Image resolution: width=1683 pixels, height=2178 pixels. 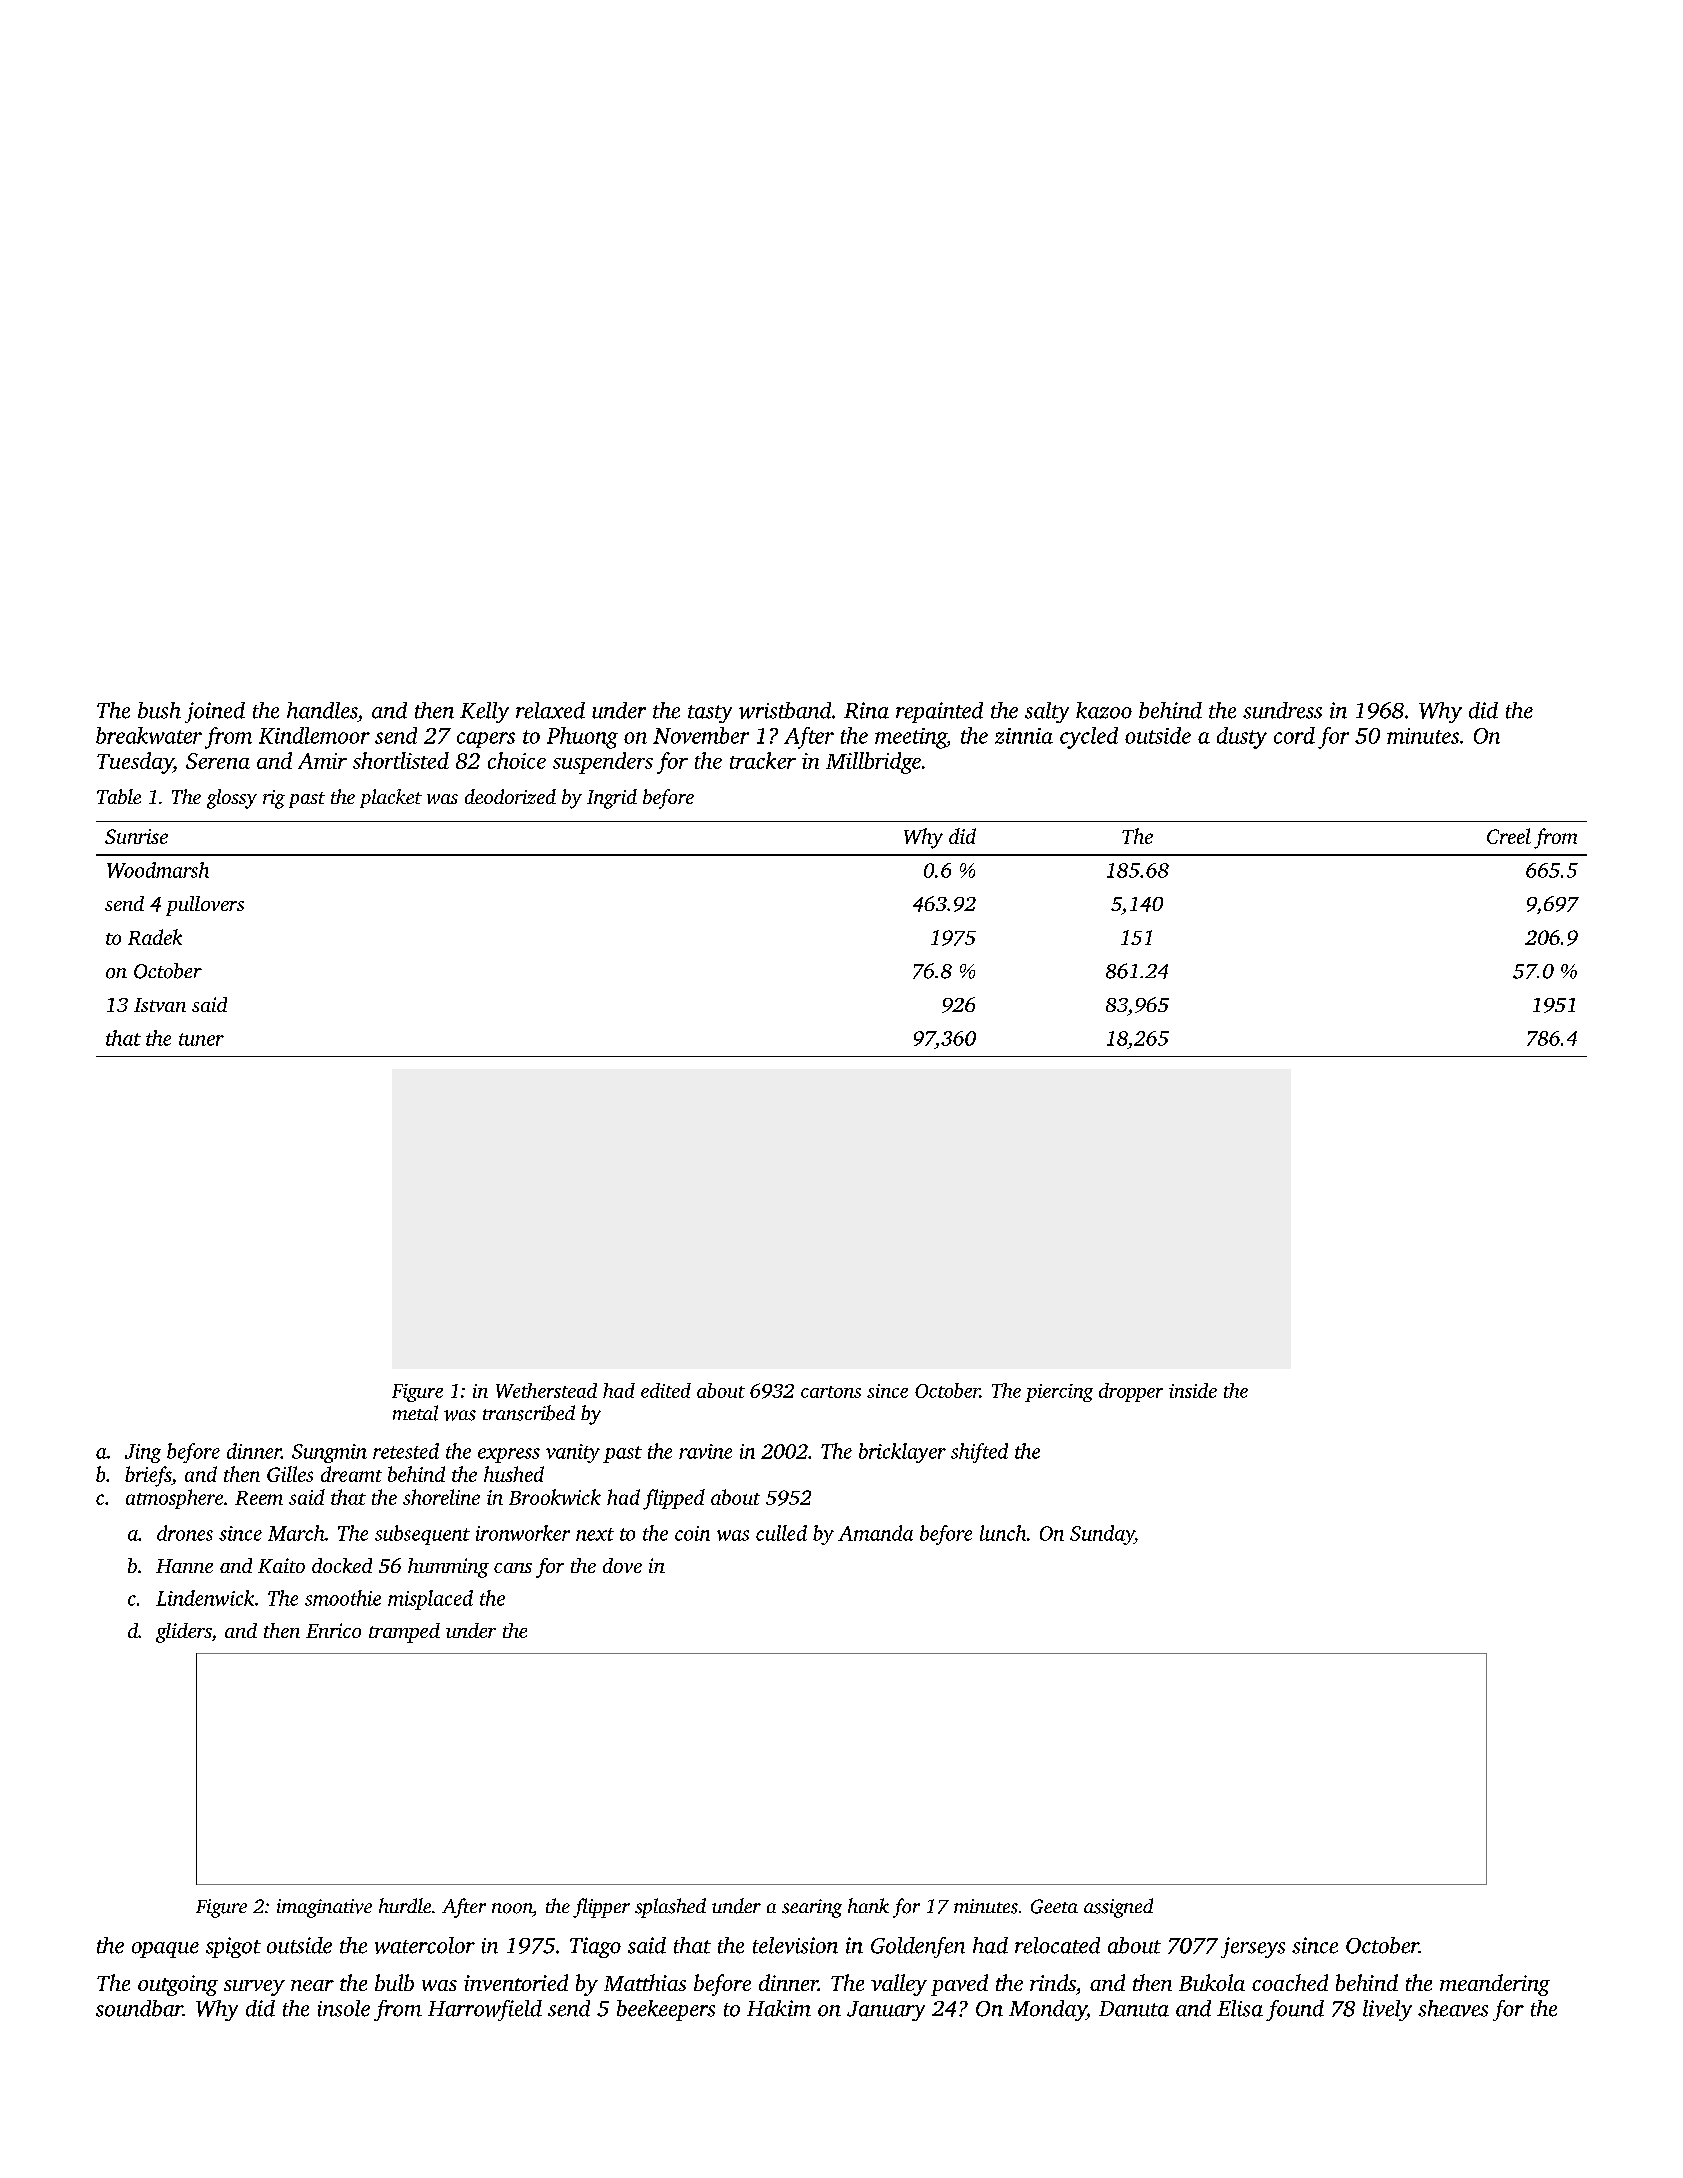 I want to click on Sunrise, so click(x=136, y=836).
